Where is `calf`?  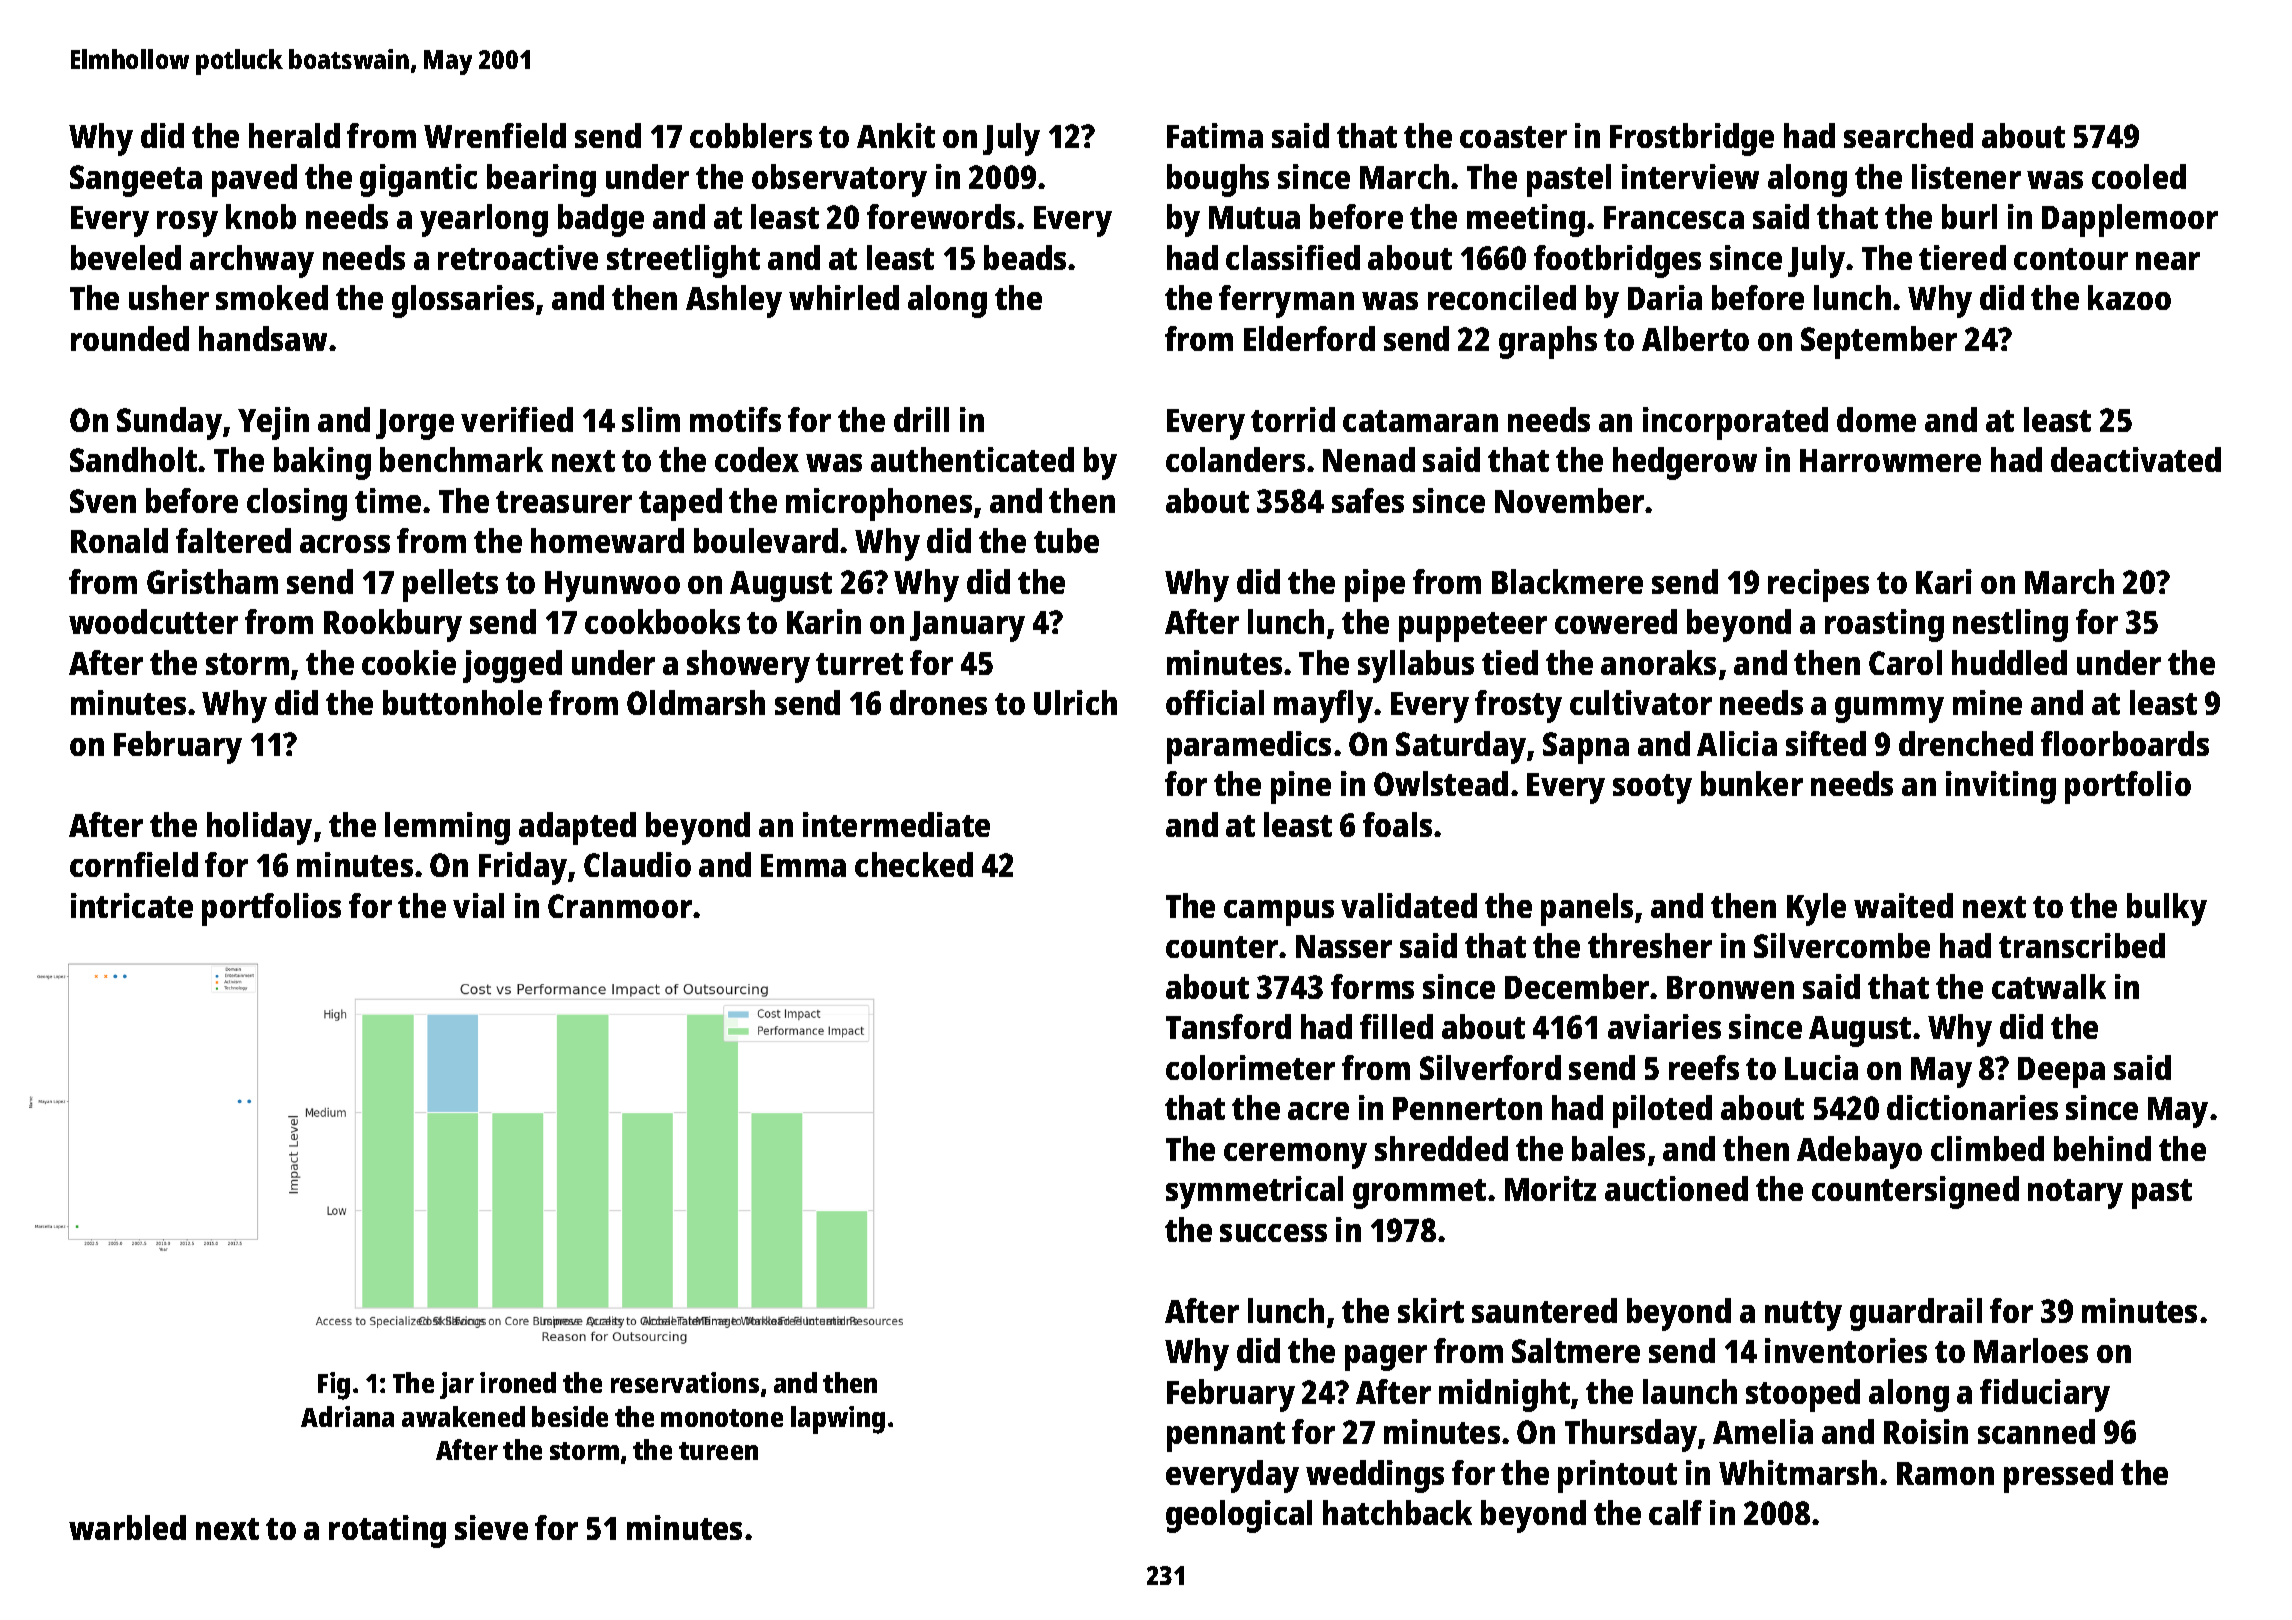
calf is located at coordinates (1675, 1512).
